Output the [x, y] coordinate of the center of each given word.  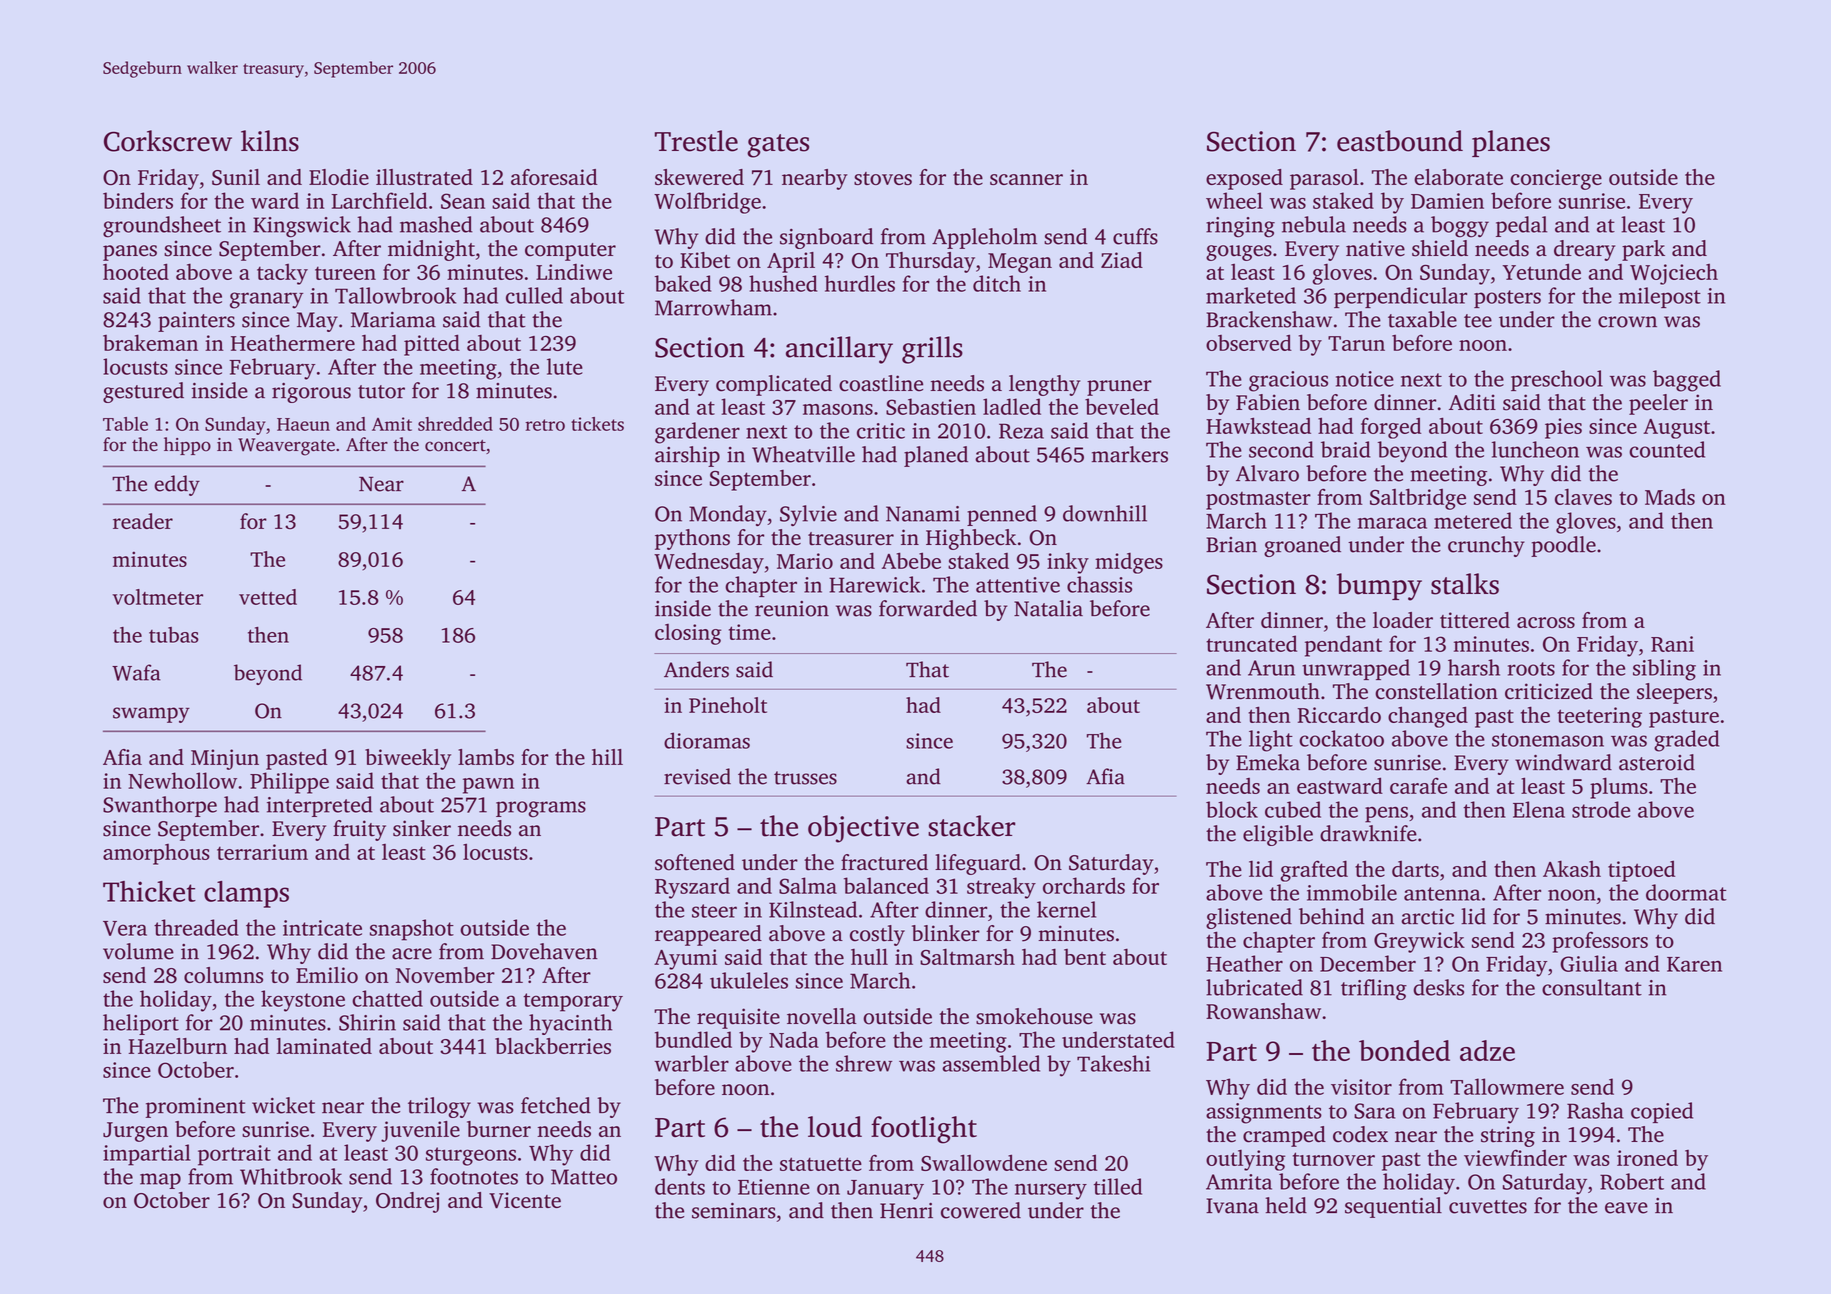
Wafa [136, 672]
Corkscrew [168, 141]
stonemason [1548, 740]
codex [1360, 1134]
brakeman [150, 342]
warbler [691, 1063]
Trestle [696, 141]
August [1676, 429]
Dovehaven [544, 951]
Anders [696, 669]
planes [1511, 143]
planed [936, 456]
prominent [196, 1108]
